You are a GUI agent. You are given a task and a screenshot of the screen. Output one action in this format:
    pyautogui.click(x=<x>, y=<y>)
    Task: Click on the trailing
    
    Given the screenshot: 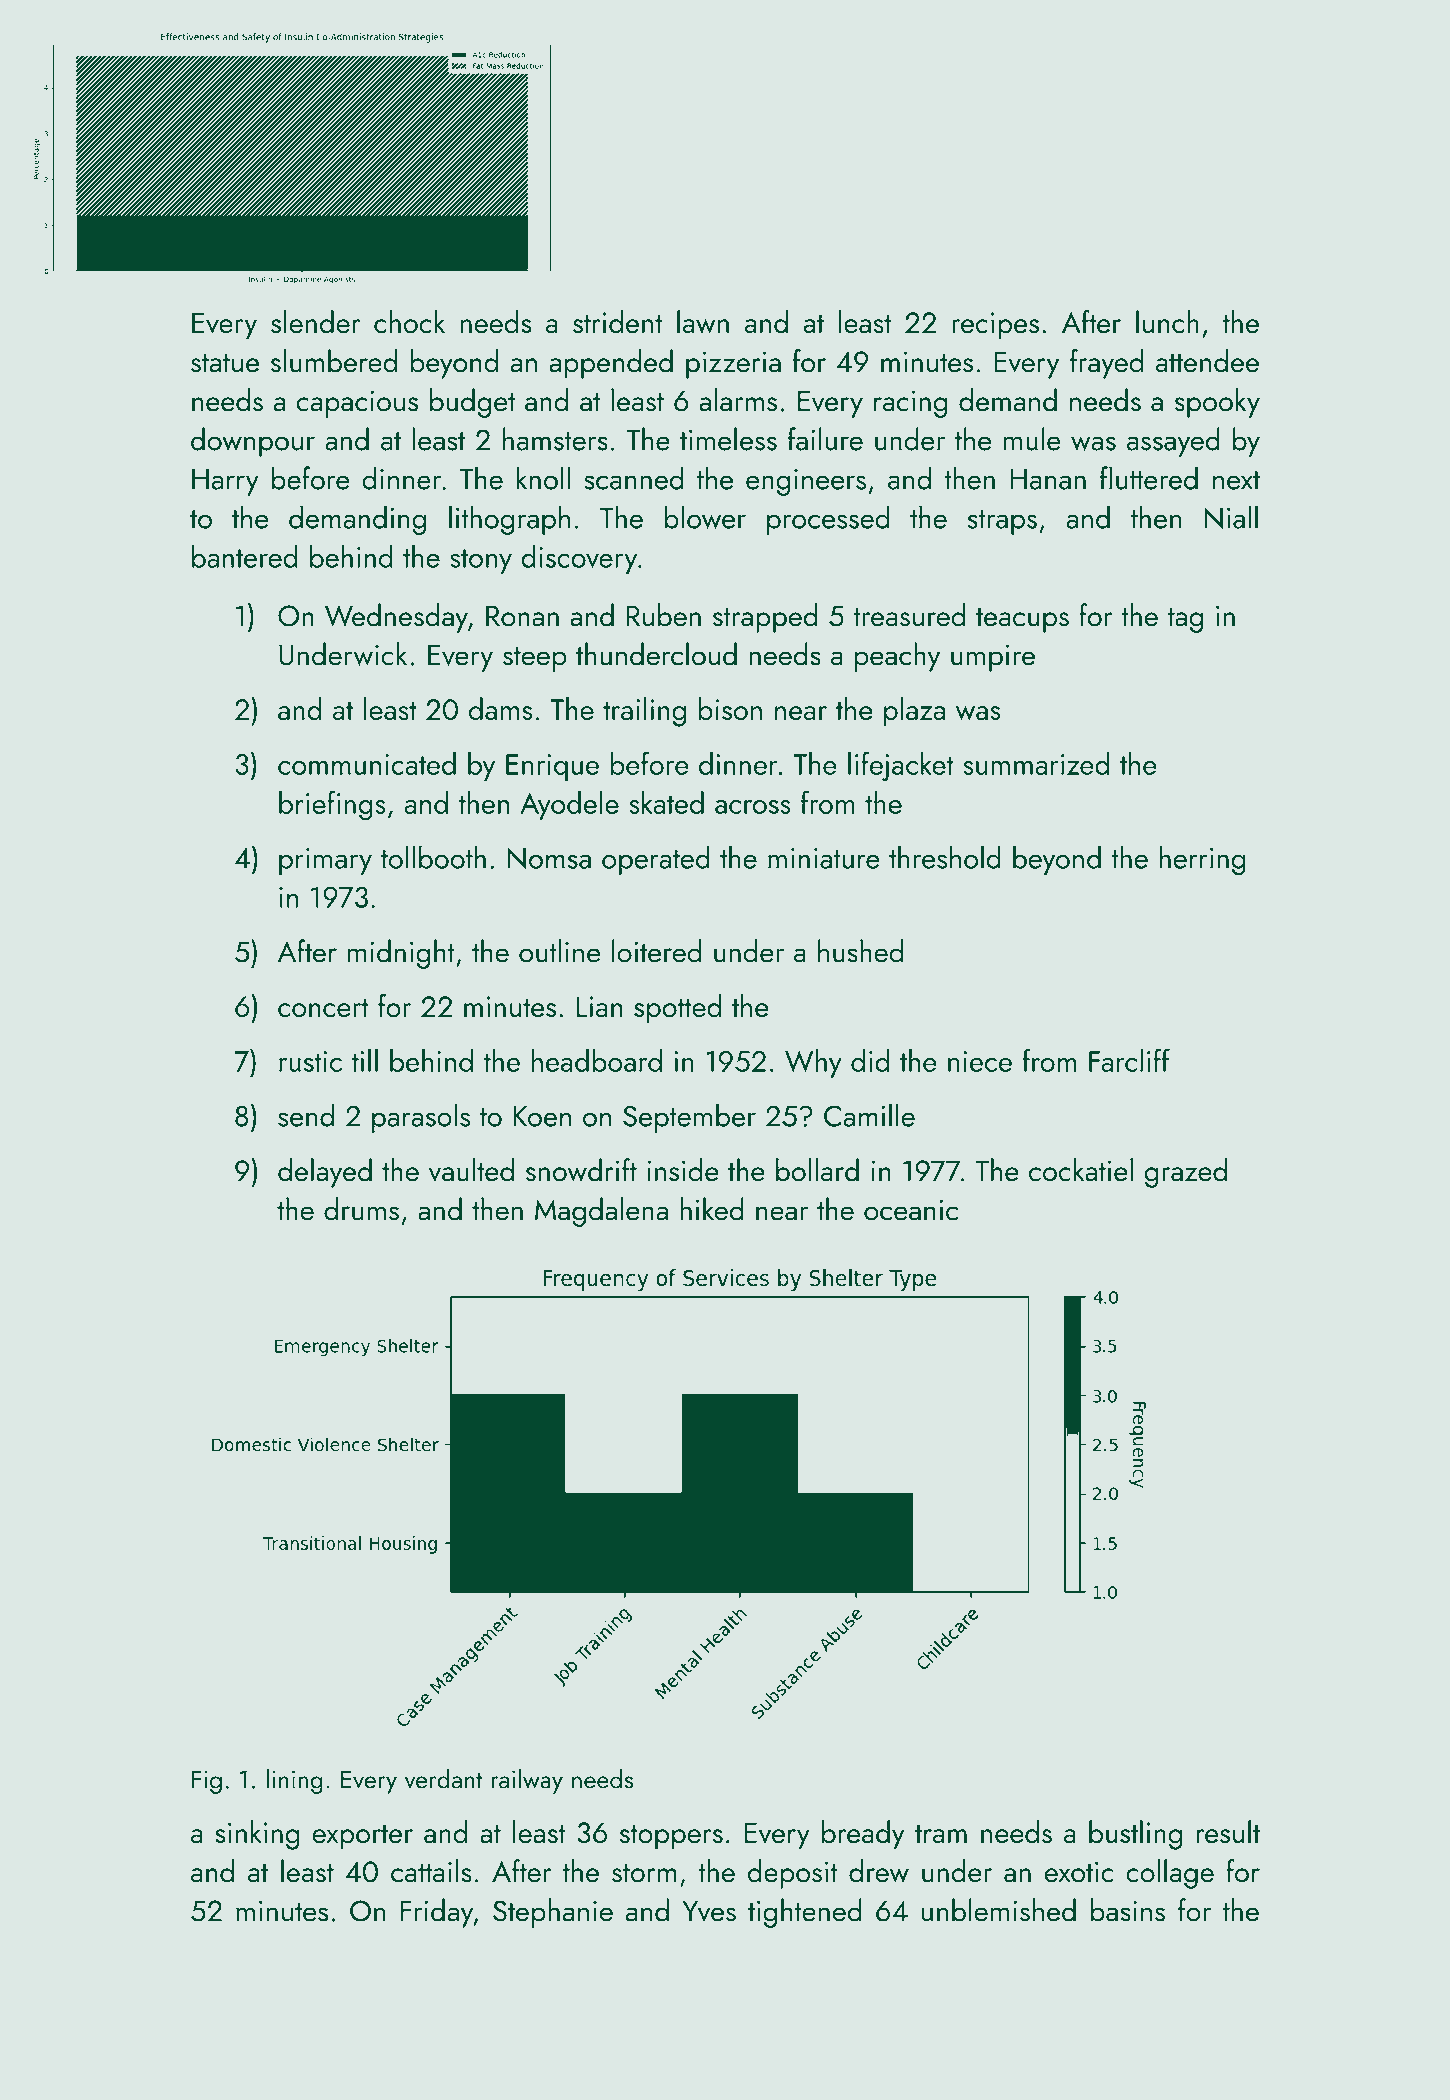 What is the action you would take?
    pyautogui.click(x=644, y=712)
